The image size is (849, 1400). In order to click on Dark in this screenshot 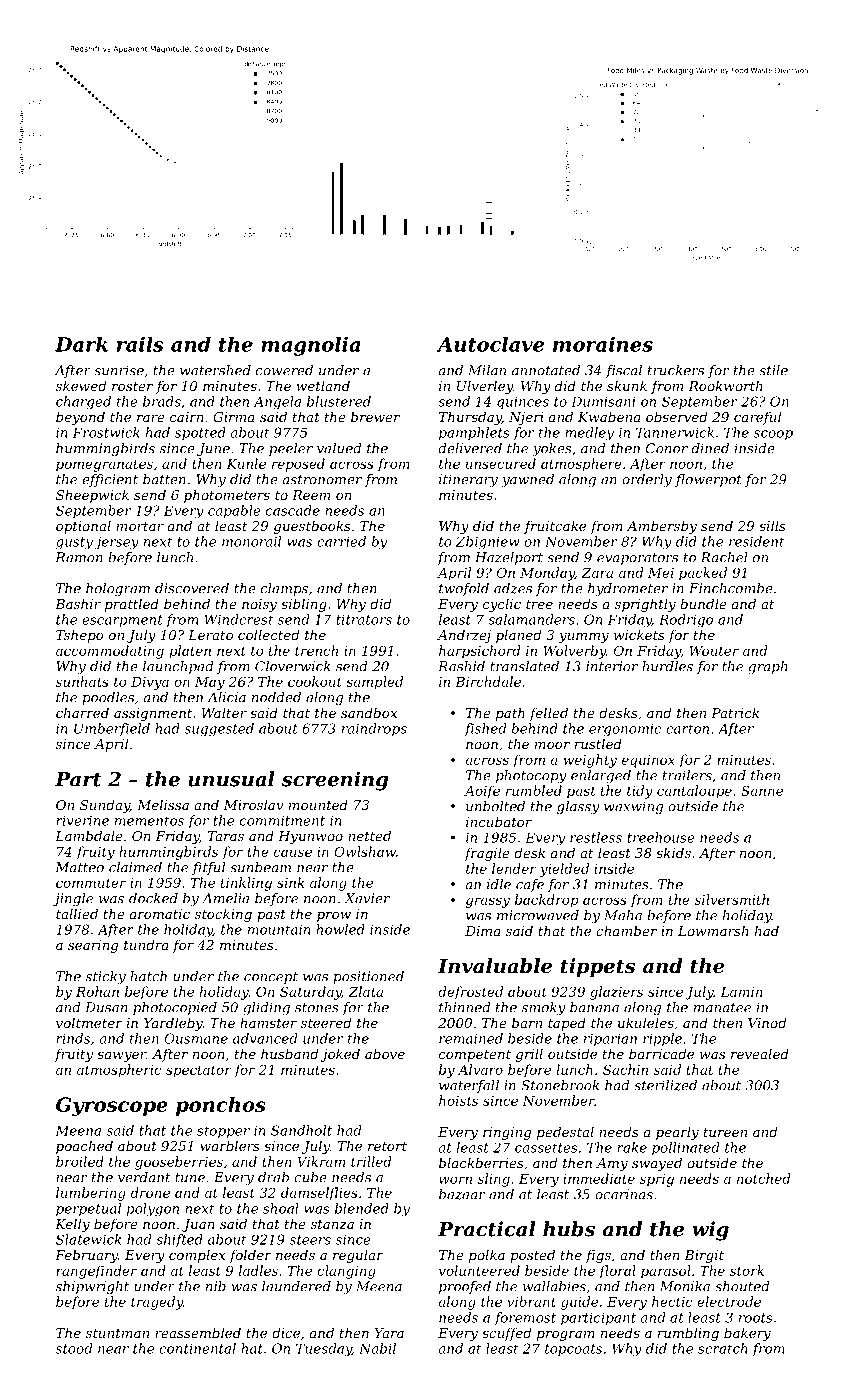, I will do `click(81, 344)`.
